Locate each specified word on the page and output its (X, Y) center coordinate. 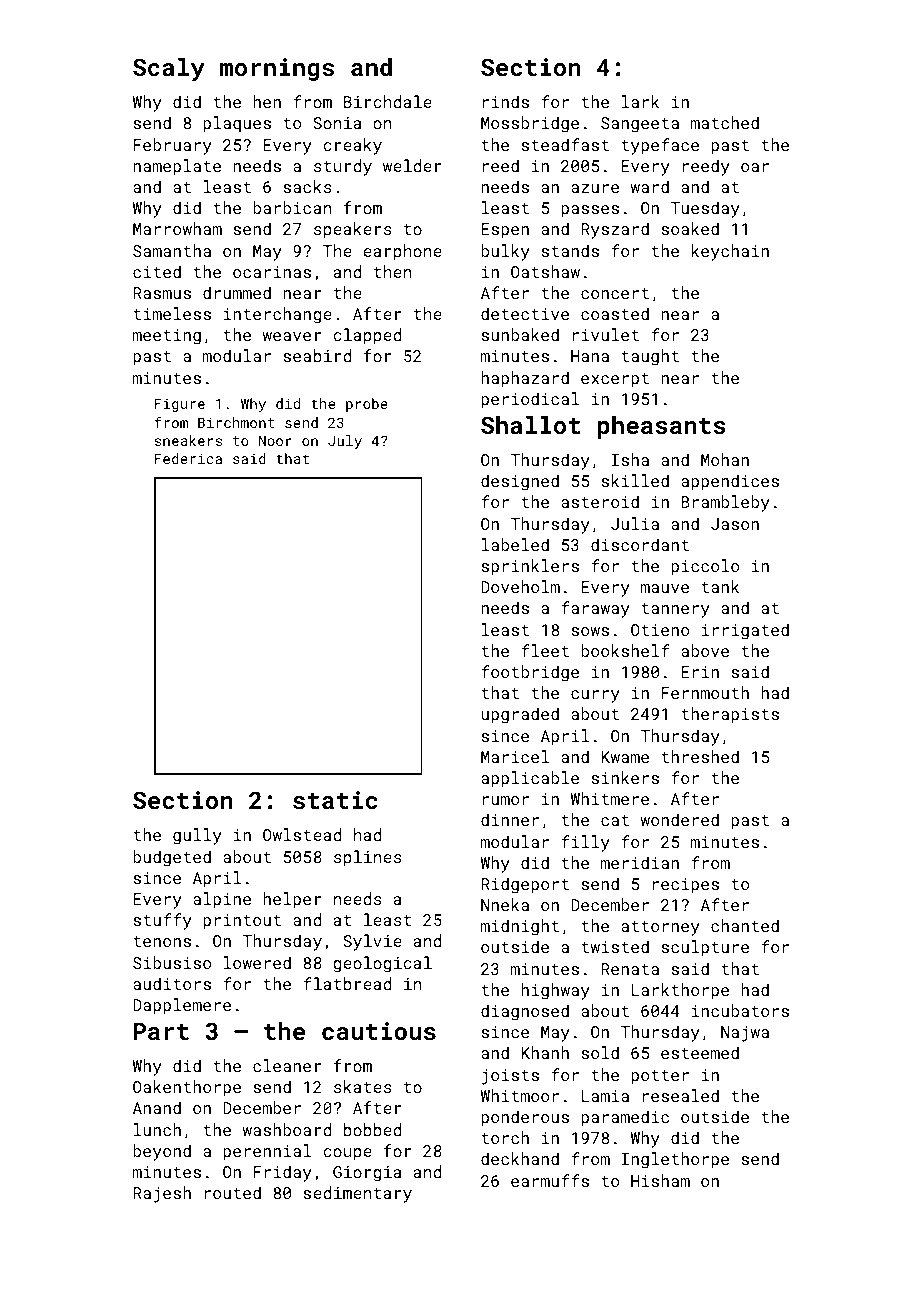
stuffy (163, 921)
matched (725, 122)
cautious (379, 1031)
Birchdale (388, 101)
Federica (188, 458)
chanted (745, 925)
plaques (237, 124)
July (345, 442)
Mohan (725, 459)
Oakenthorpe (187, 1088)
